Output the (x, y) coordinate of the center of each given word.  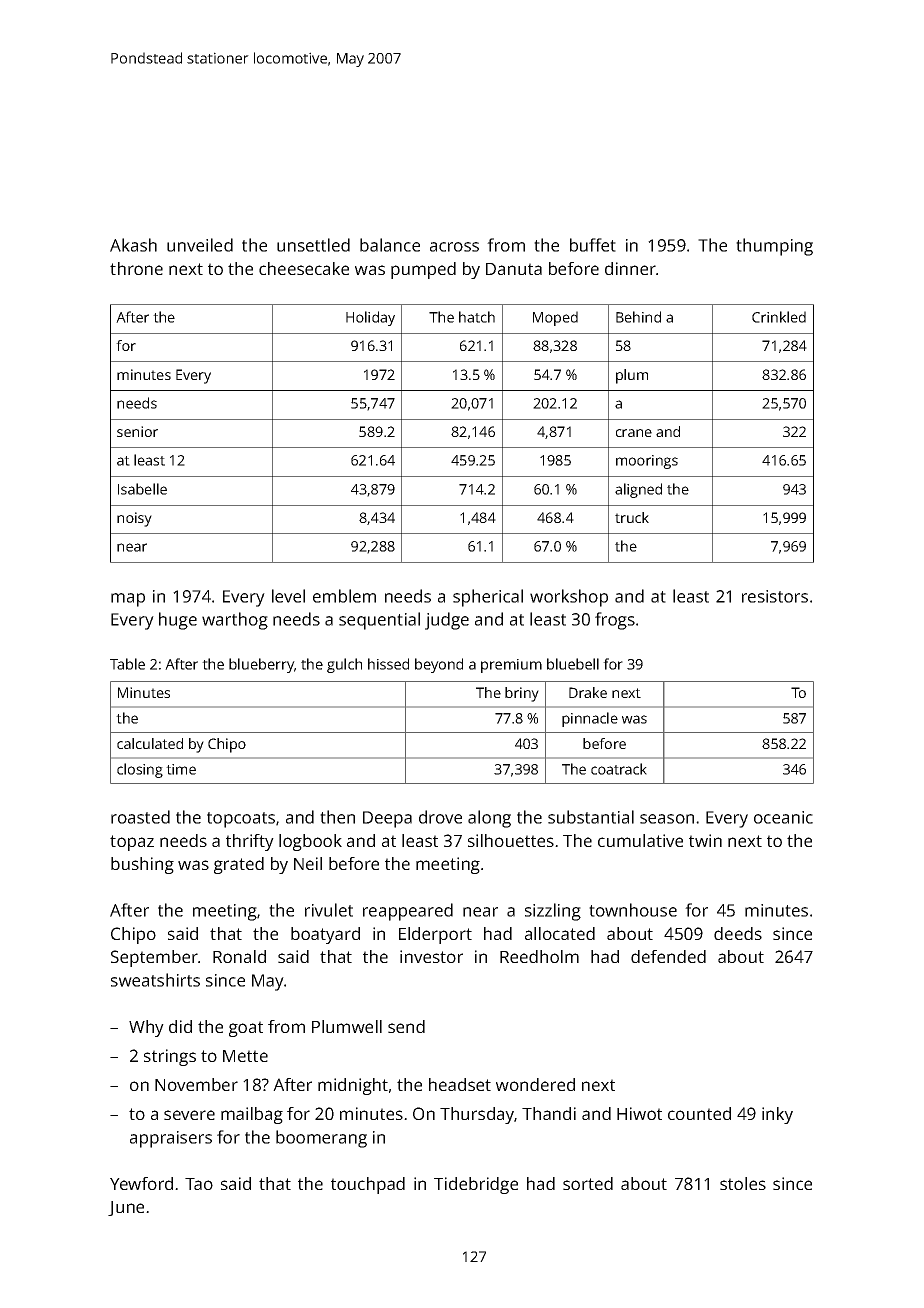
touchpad (368, 1185)
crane (634, 433)
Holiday (370, 318)
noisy (134, 519)
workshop (569, 598)
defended (668, 956)
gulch (344, 665)
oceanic (783, 817)
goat (246, 1029)
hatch (477, 317)
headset (460, 1084)
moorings (647, 462)
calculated (150, 743)
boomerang (321, 1139)
